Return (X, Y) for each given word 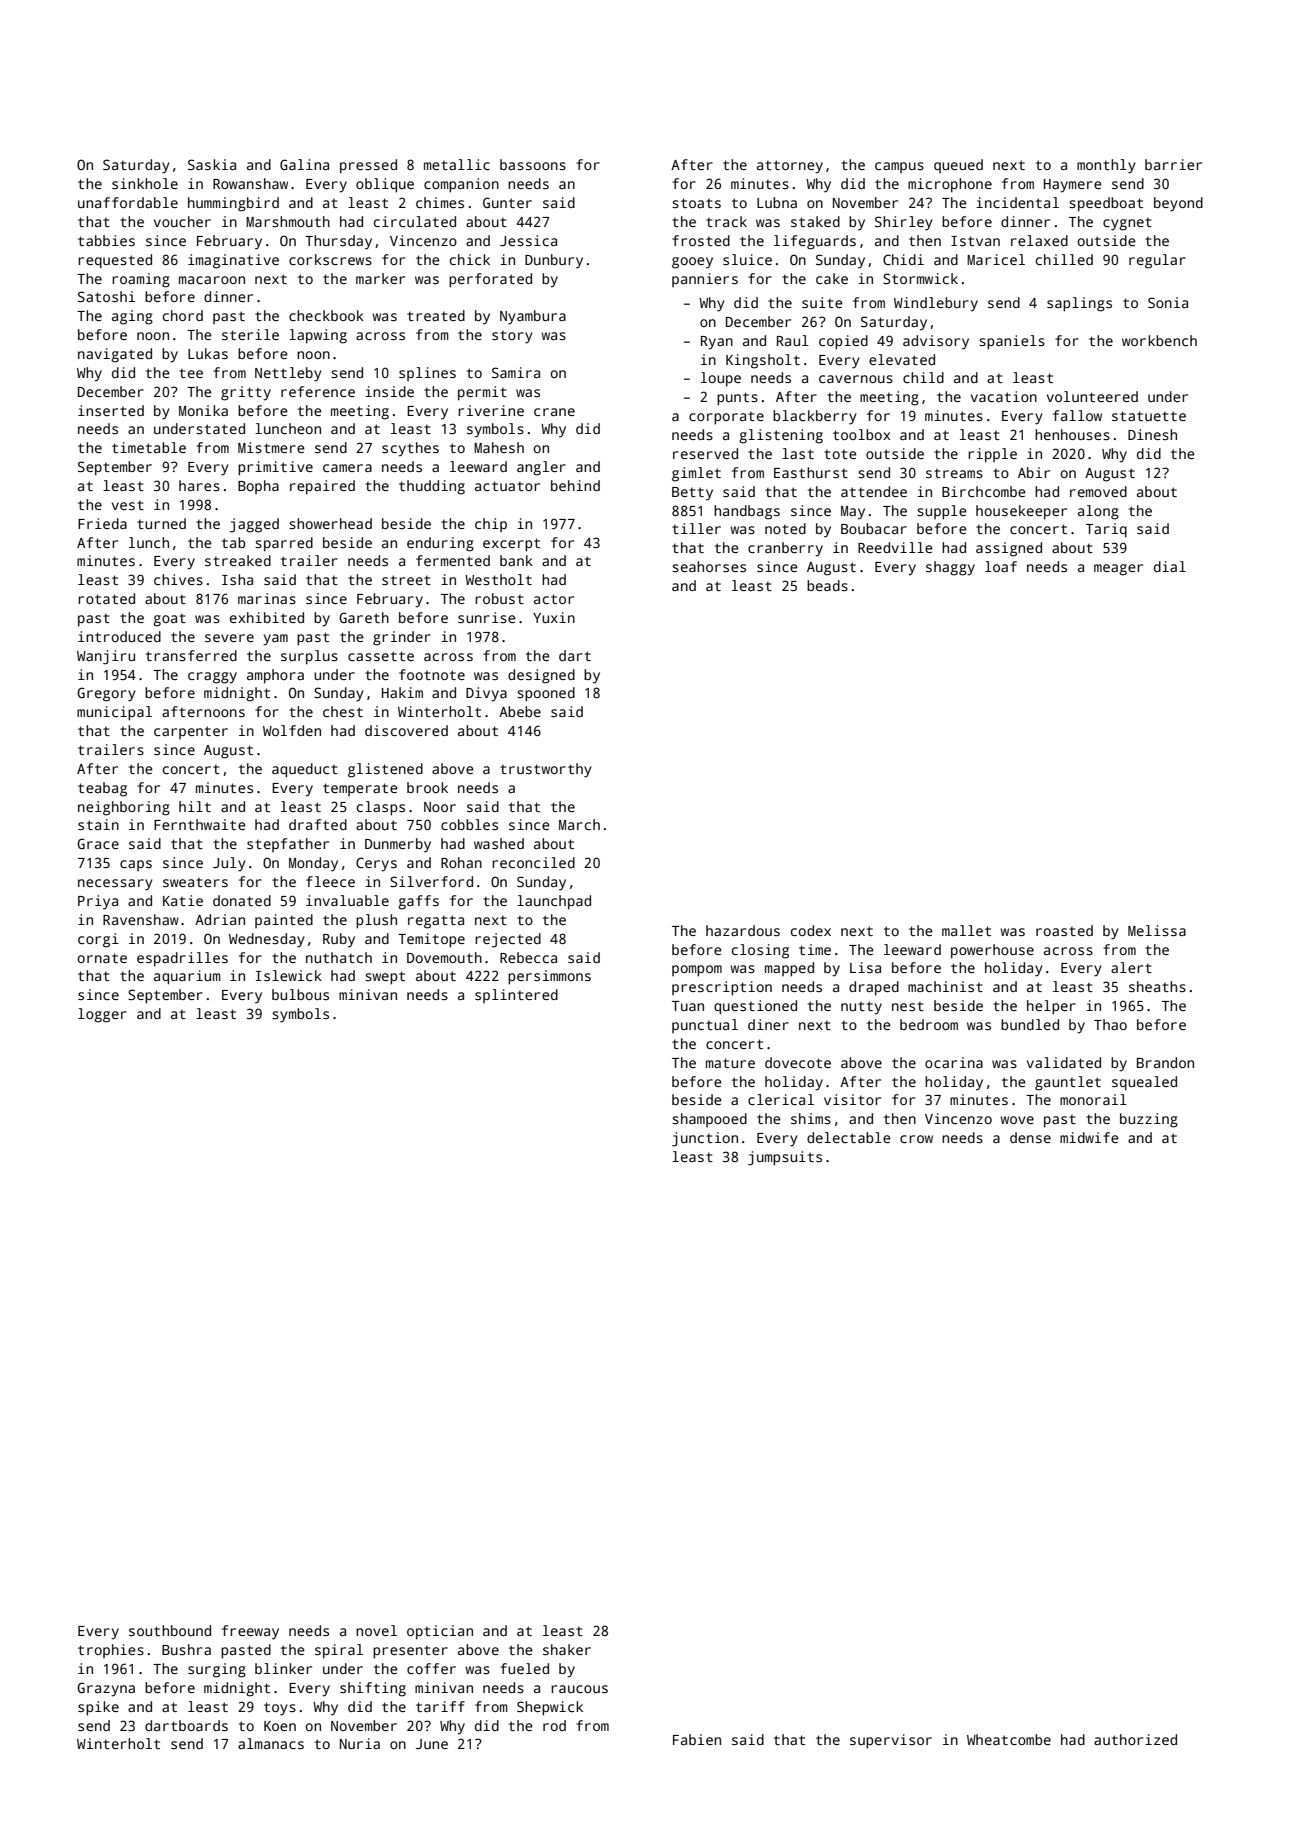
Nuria (360, 1743)
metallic (457, 164)
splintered (516, 996)
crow (916, 1139)
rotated (106, 598)
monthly (1106, 166)
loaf (1001, 566)
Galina (304, 164)
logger (102, 1015)
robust (499, 598)
